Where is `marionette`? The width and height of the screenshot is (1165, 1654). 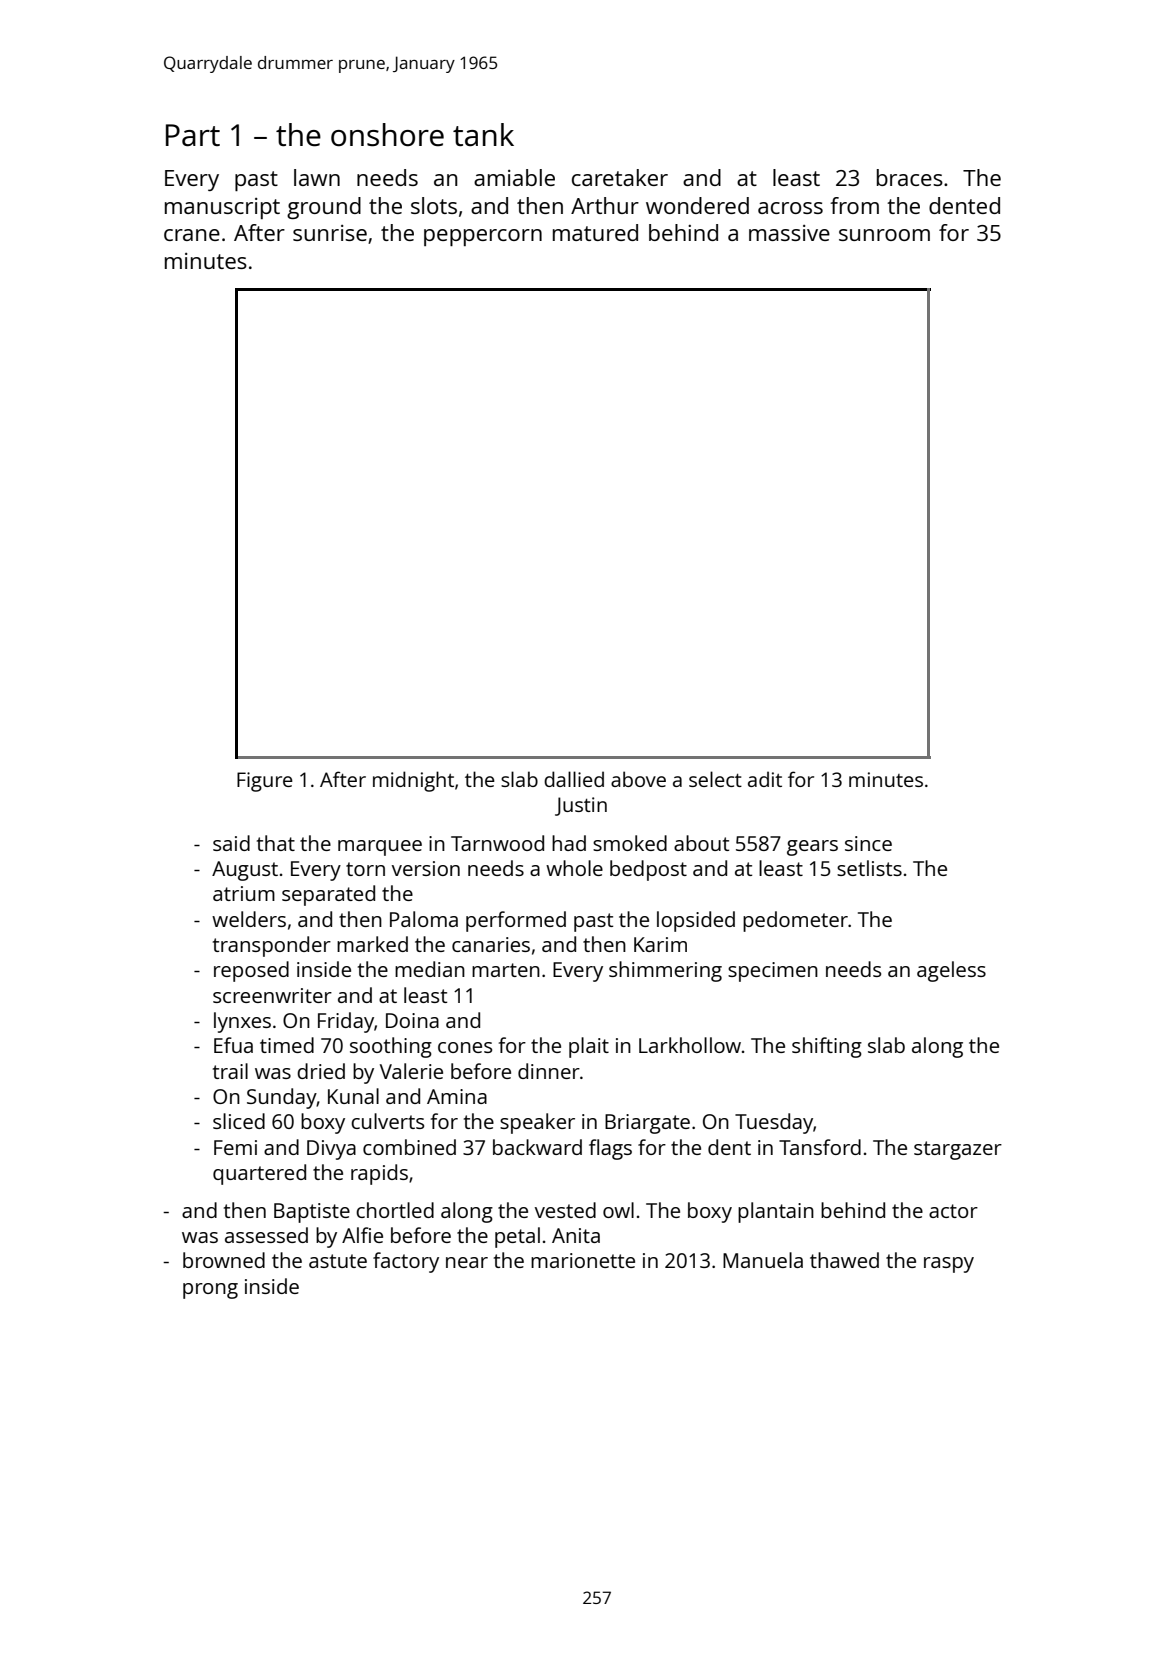 marionette is located at coordinates (583, 1260).
